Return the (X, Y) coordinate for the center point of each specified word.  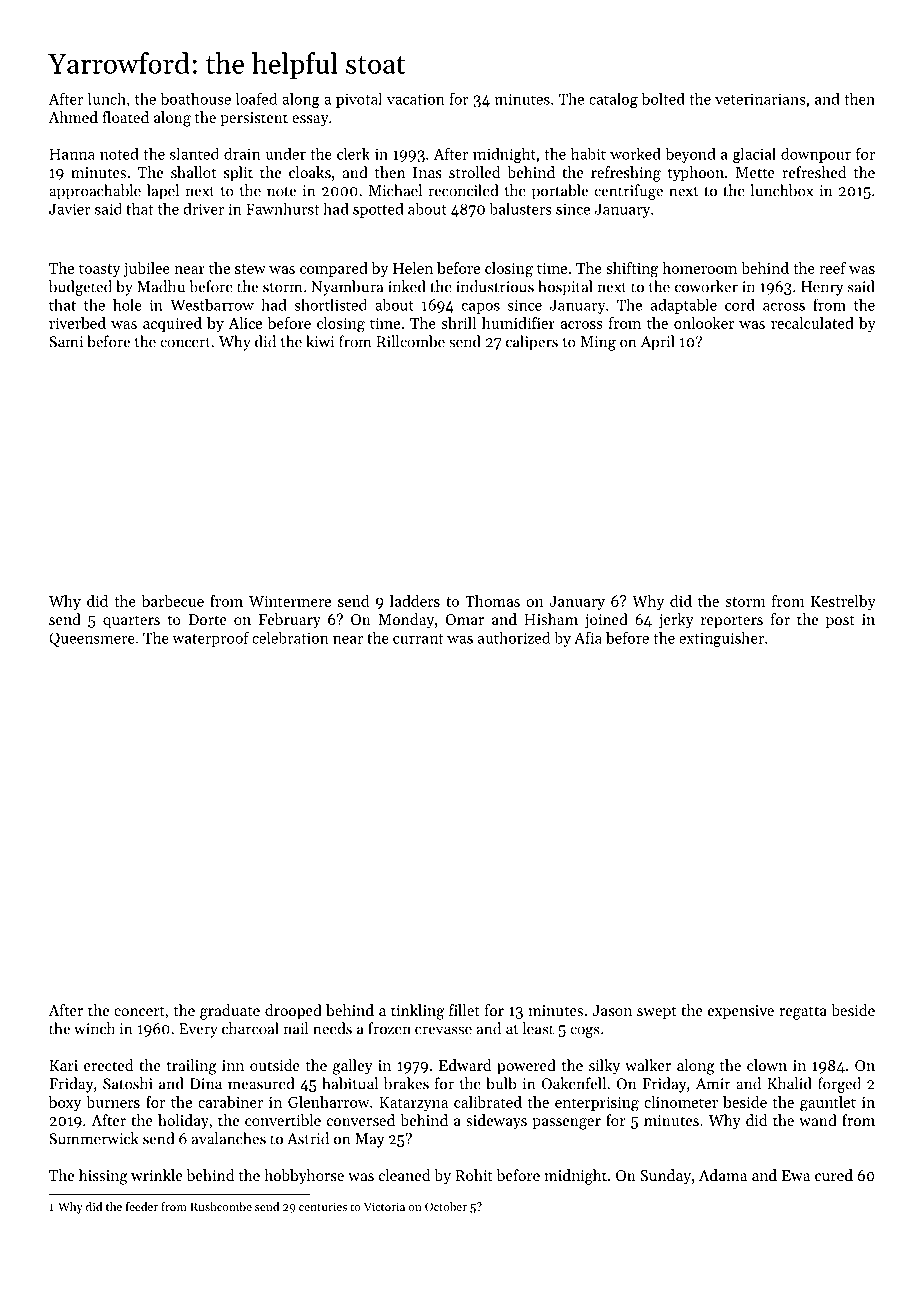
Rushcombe (221, 1206)
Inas (427, 172)
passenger (566, 1124)
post (840, 621)
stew (250, 269)
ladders (415, 601)
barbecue (172, 601)
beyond (691, 155)
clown (767, 1065)
